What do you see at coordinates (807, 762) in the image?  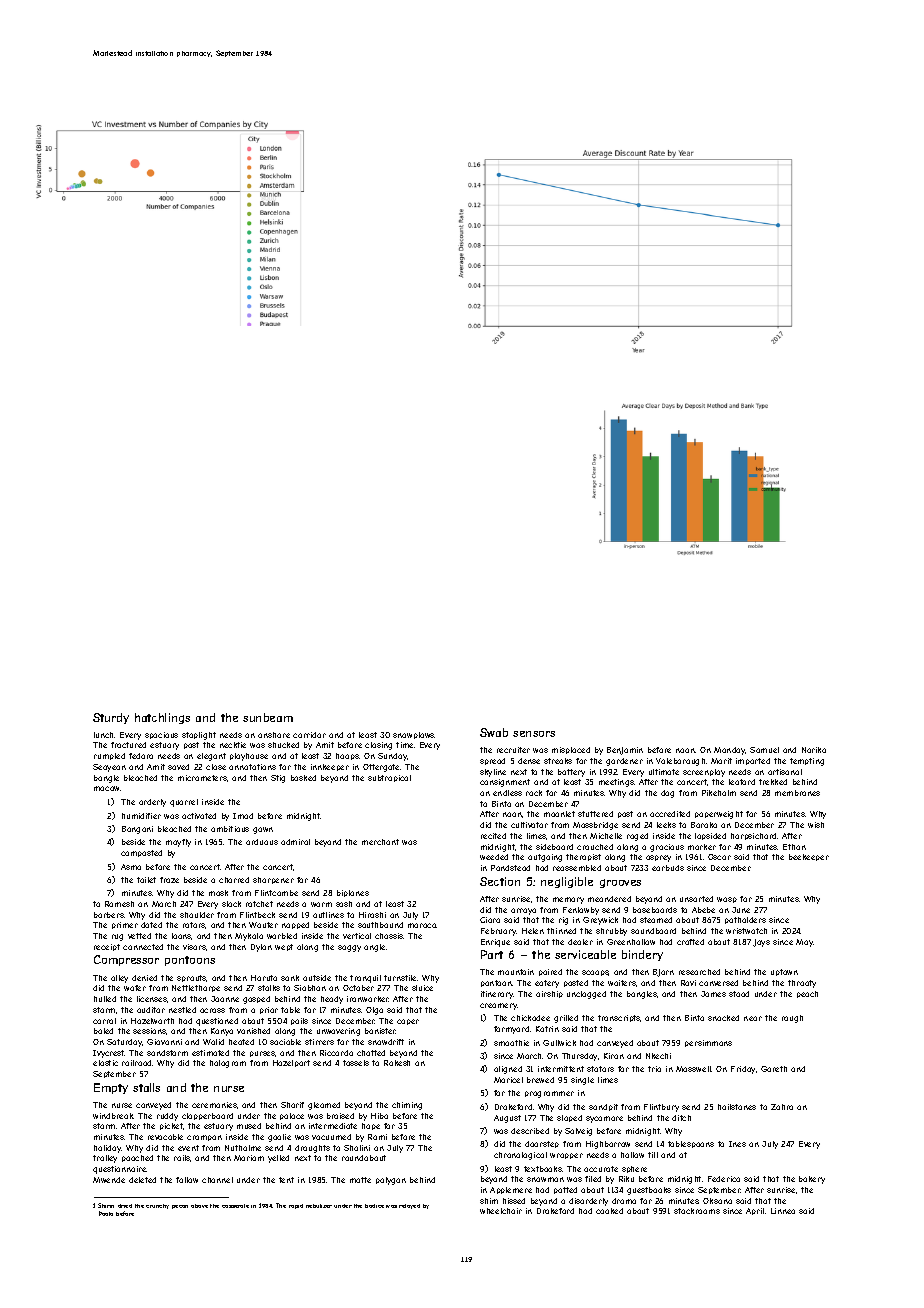 I see `tempting` at bounding box center [807, 762].
